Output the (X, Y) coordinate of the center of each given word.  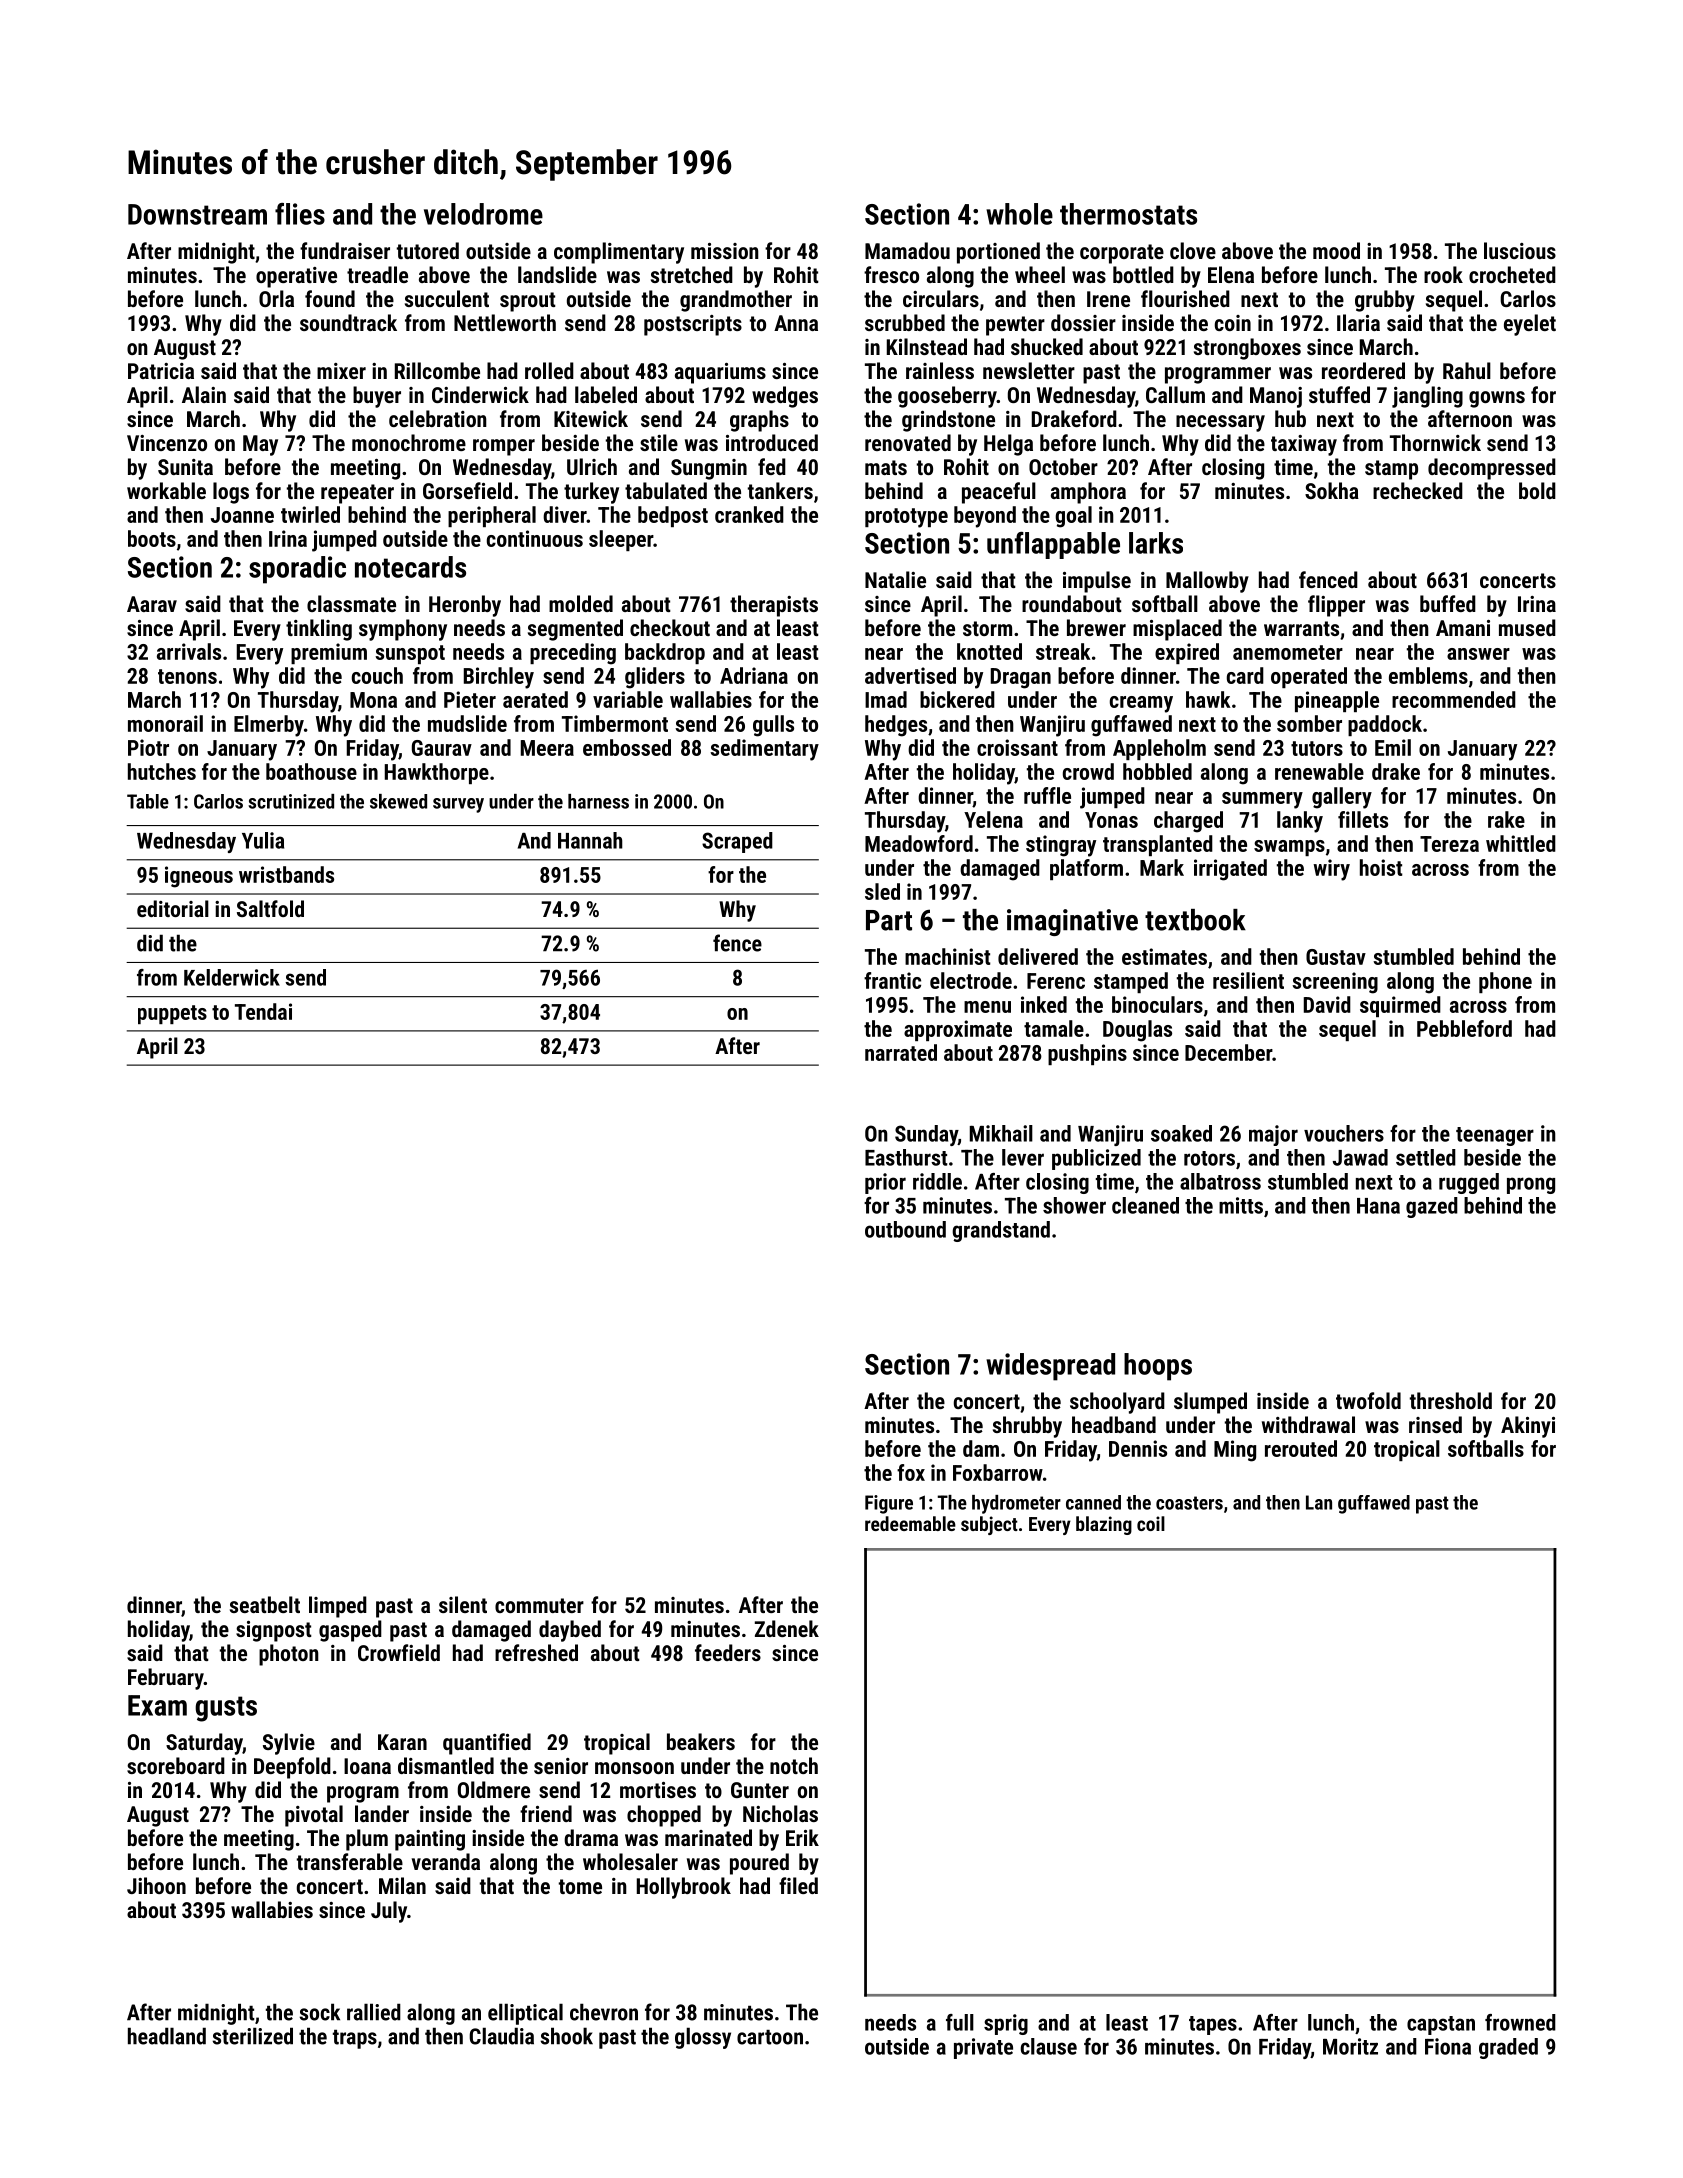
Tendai (263, 1011)
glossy (703, 2038)
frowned (1520, 2022)
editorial (173, 908)
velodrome (483, 214)
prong (1531, 1185)
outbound (905, 1229)
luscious (1520, 250)
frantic (892, 980)
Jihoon (156, 1885)
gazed (1432, 1207)
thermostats (1128, 214)
